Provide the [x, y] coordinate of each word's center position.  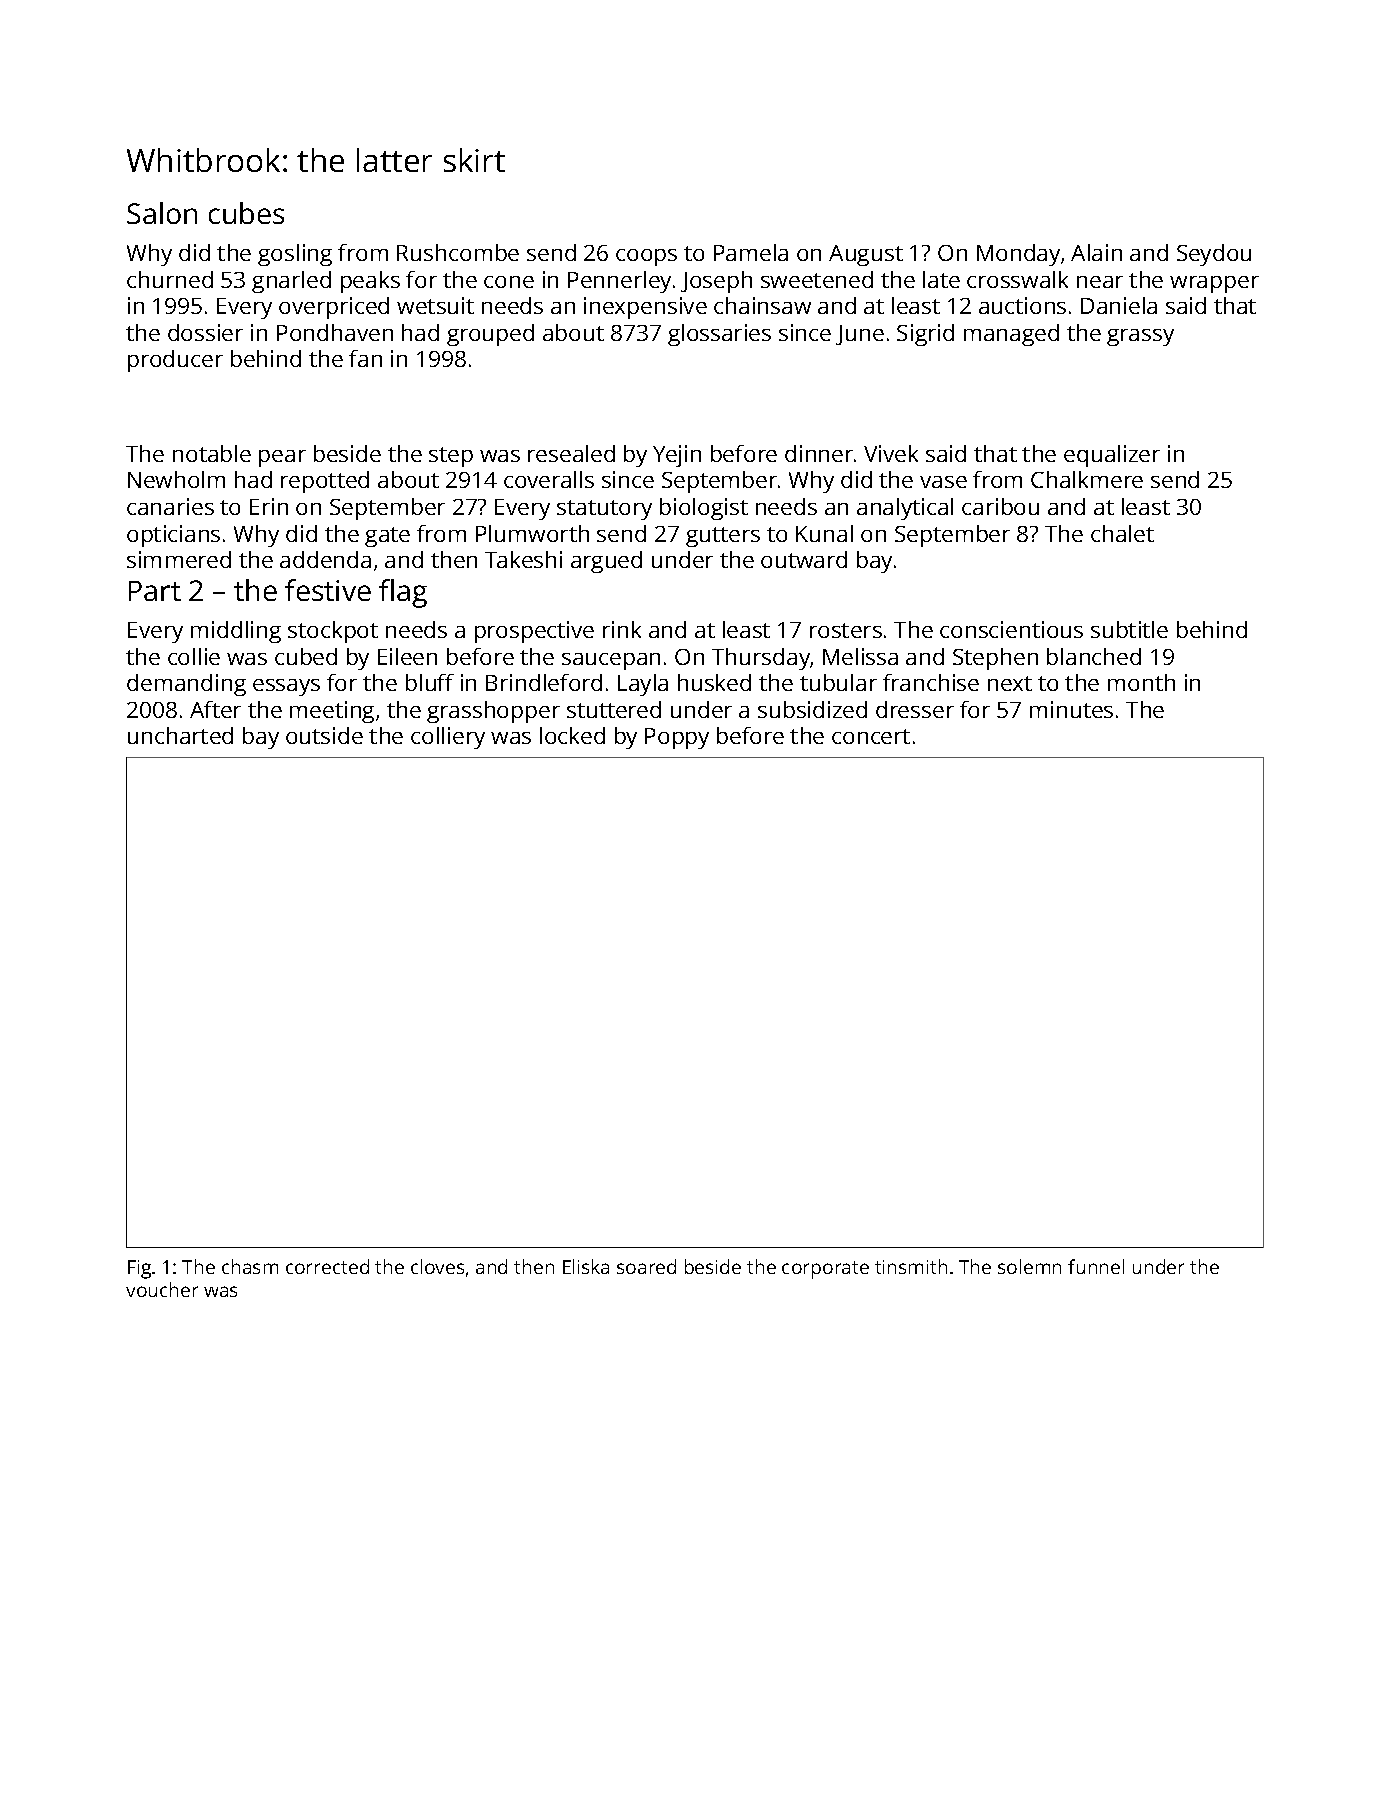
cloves [437, 1266]
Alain [1096, 252]
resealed [571, 453]
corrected [327, 1266]
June [860, 335]
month [1141, 682]
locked [572, 735]
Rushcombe [458, 252]
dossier [205, 332]
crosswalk [1017, 279]
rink [622, 629]
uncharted [180, 735]
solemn [1029, 1266]
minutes [1071, 709]
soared [646, 1266]
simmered [179, 559]
